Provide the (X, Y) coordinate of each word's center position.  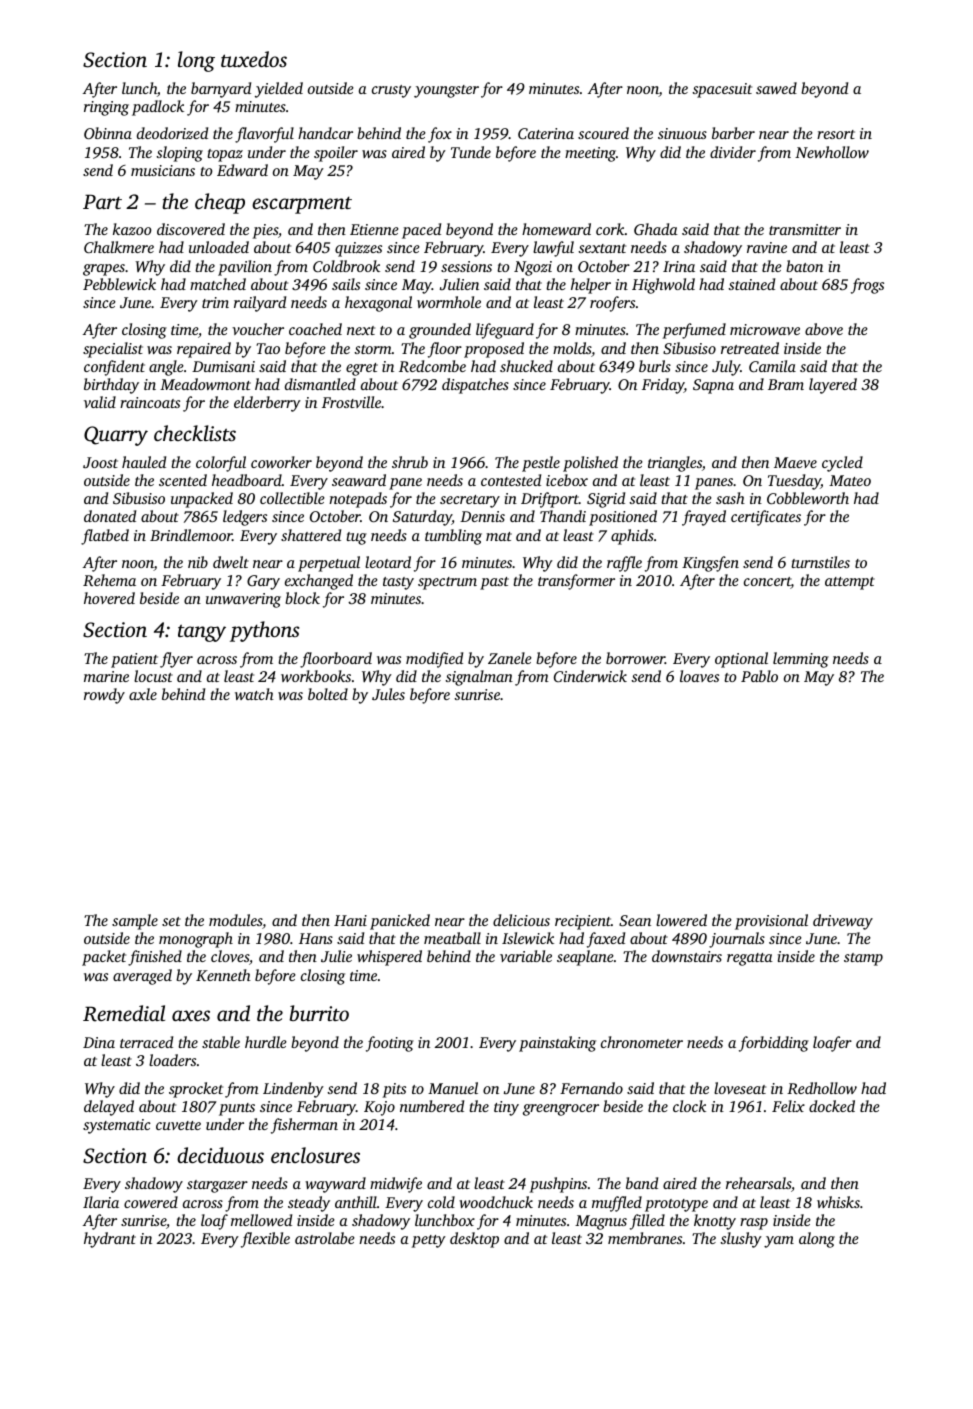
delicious (521, 920)
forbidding (774, 1044)
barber (733, 133)
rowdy (104, 696)
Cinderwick (590, 676)
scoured (603, 133)
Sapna (713, 386)
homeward (556, 229)
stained (751, 284)
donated (110, 516)
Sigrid (606, 500)
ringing (106, 108)
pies (265, 231)
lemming (801, 660)
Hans (316, 938)
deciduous (220, 1155)
